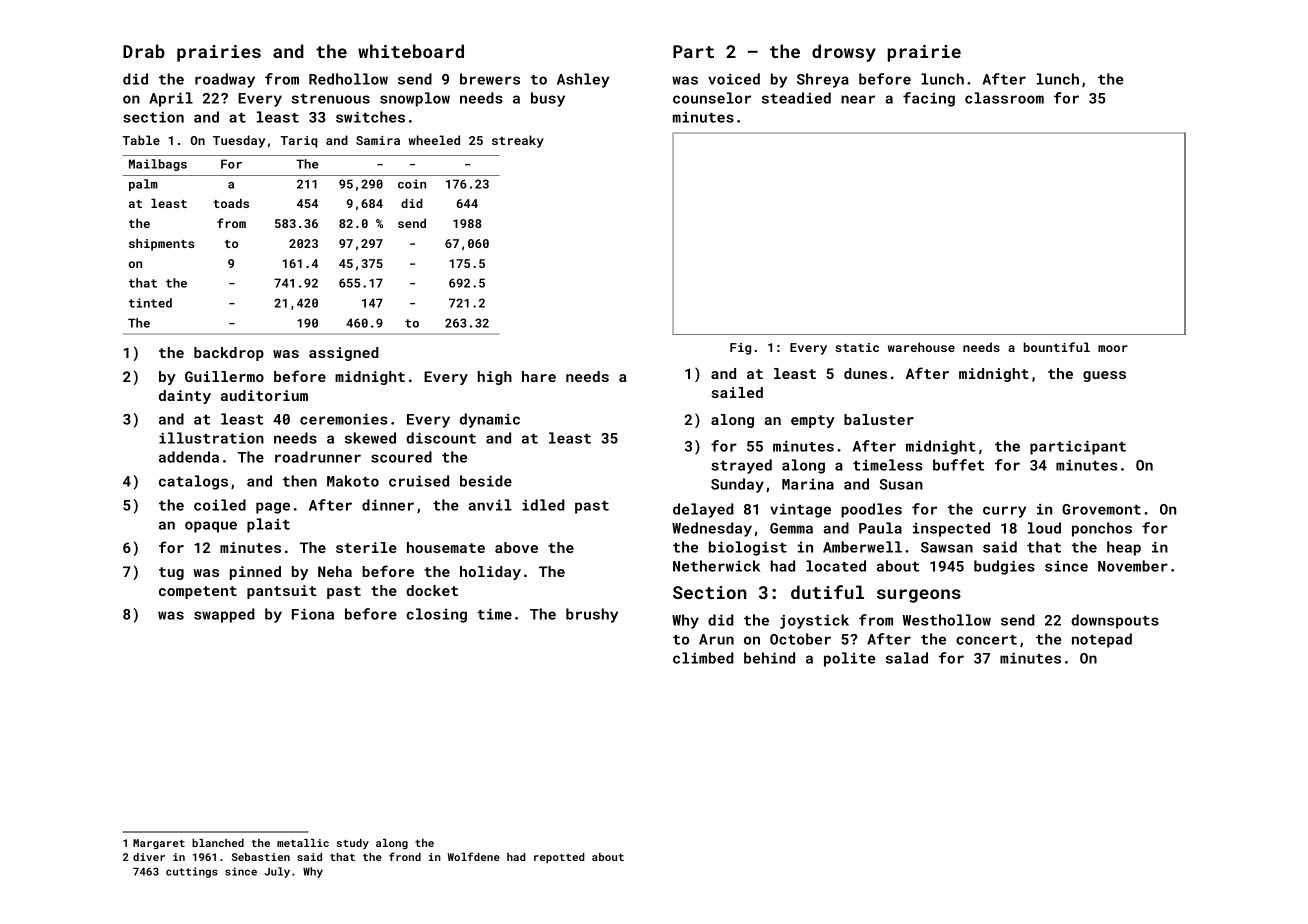  What do you see at coordinates (921, 347) in the document?
I see `warehouse` at bounding box center [921, 347].
